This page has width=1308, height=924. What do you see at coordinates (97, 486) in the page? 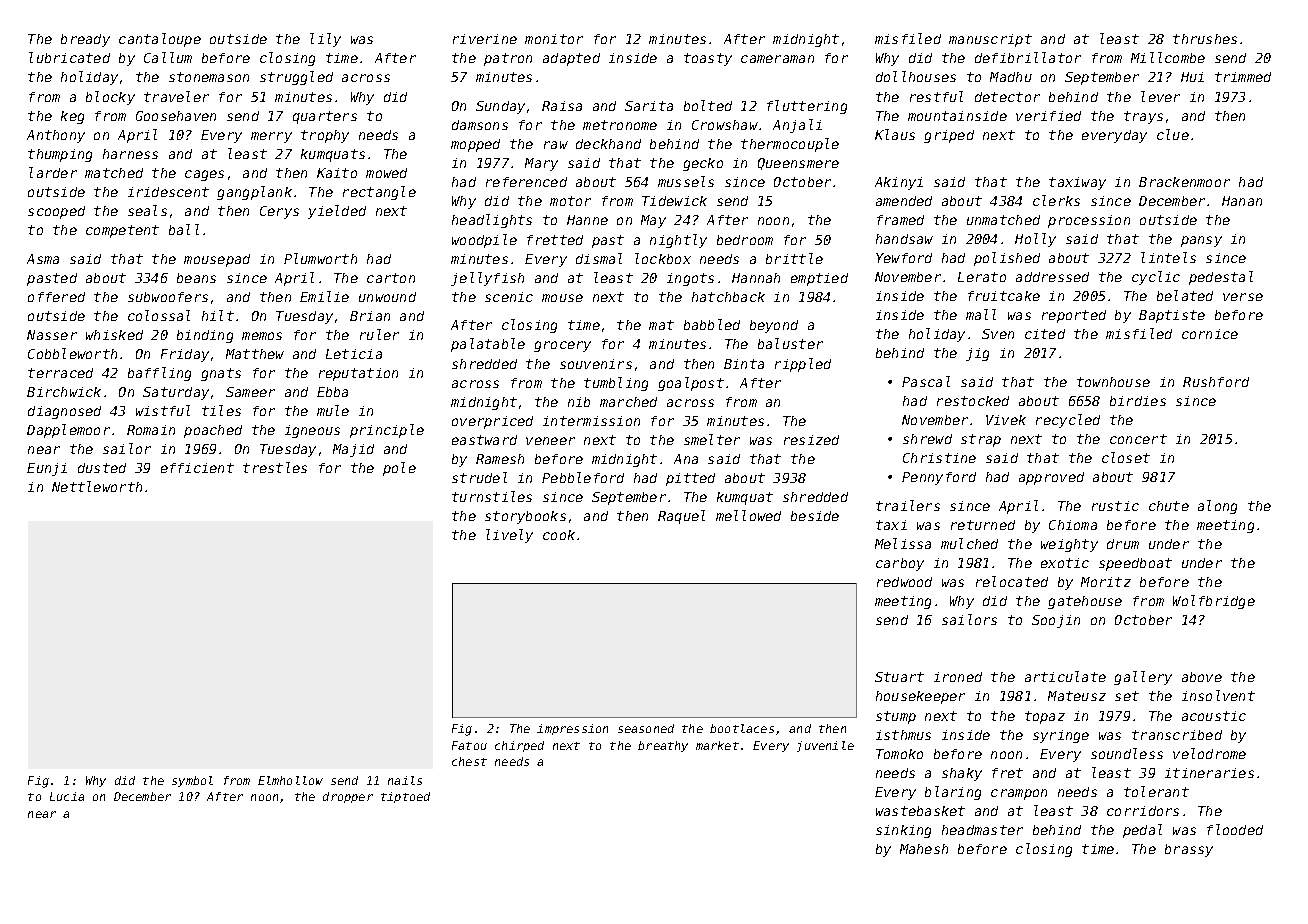
I see `Nettleworth` at bounding box center [97, 486].
